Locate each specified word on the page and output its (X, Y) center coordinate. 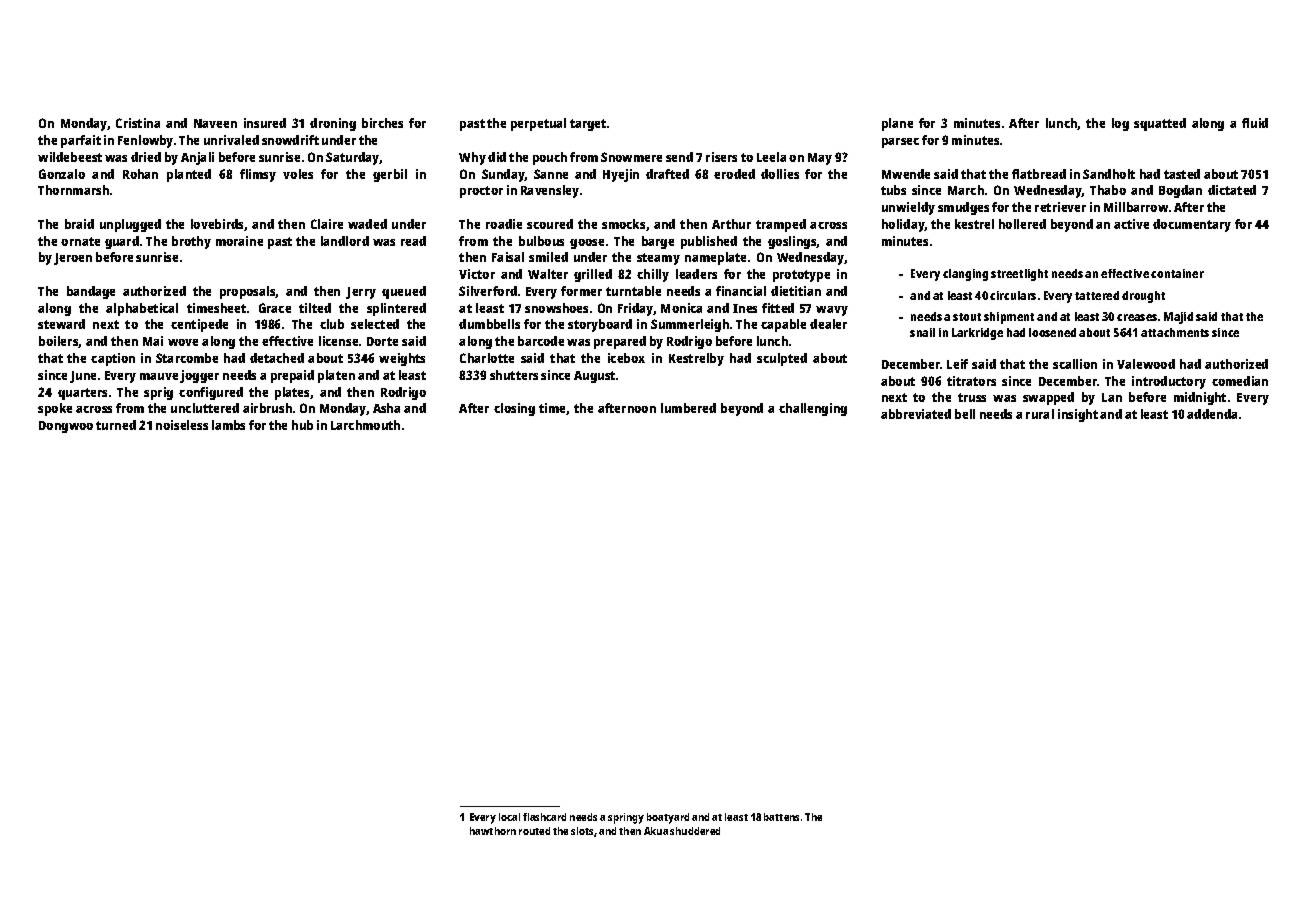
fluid (1255, 123)
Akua (656, 831)
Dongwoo (66, 427)
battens (781, 817)
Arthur (731, 224)
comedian (1240, 381)
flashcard (544, 817)
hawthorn (493, 831)
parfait (81, 141)
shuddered (695, 831)
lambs (228, 425)
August (594, 377)
